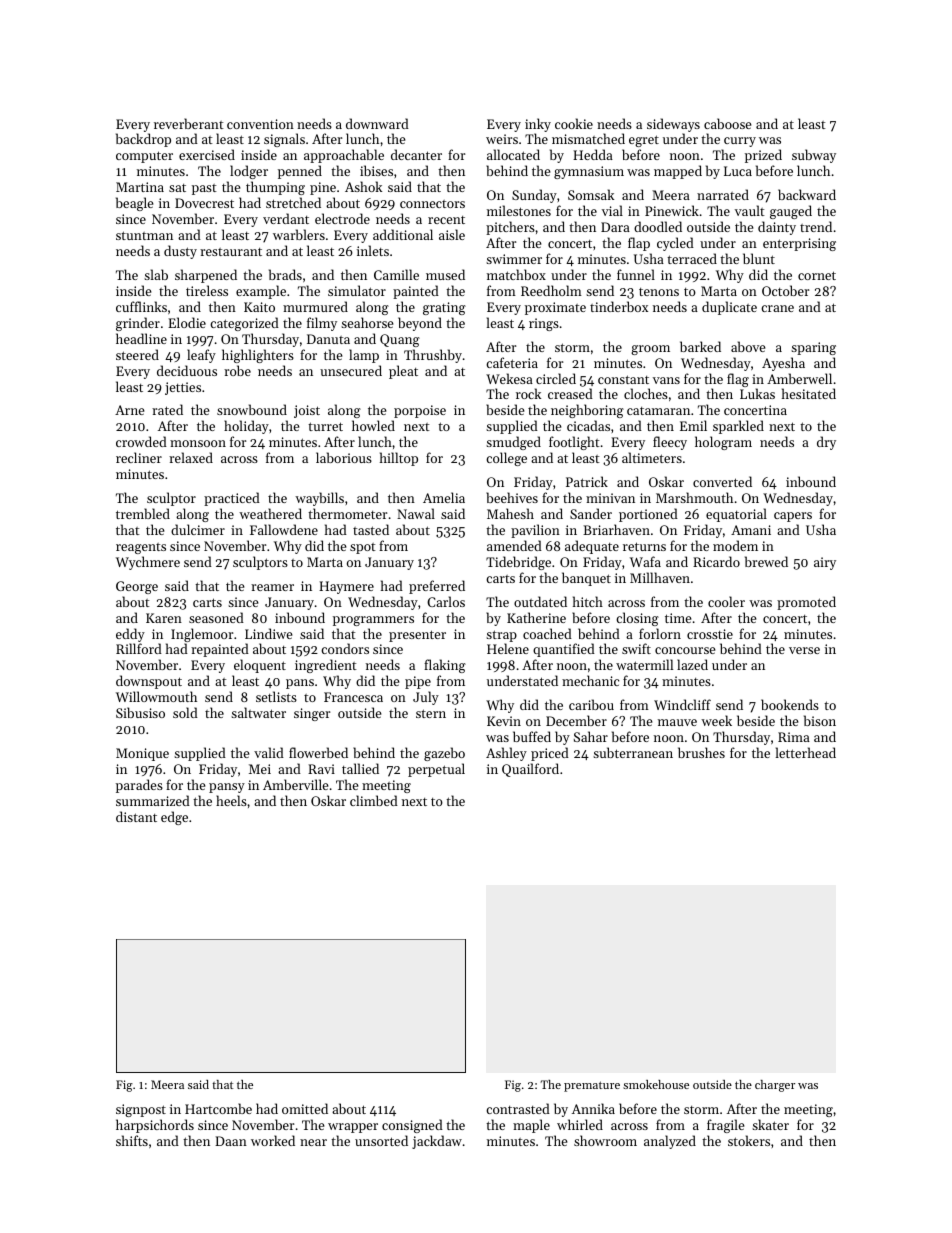 The height and width of the page is (1233, 952). Describe the element at coordinates (775, 1086) in the page. I see `charger` at that location.
